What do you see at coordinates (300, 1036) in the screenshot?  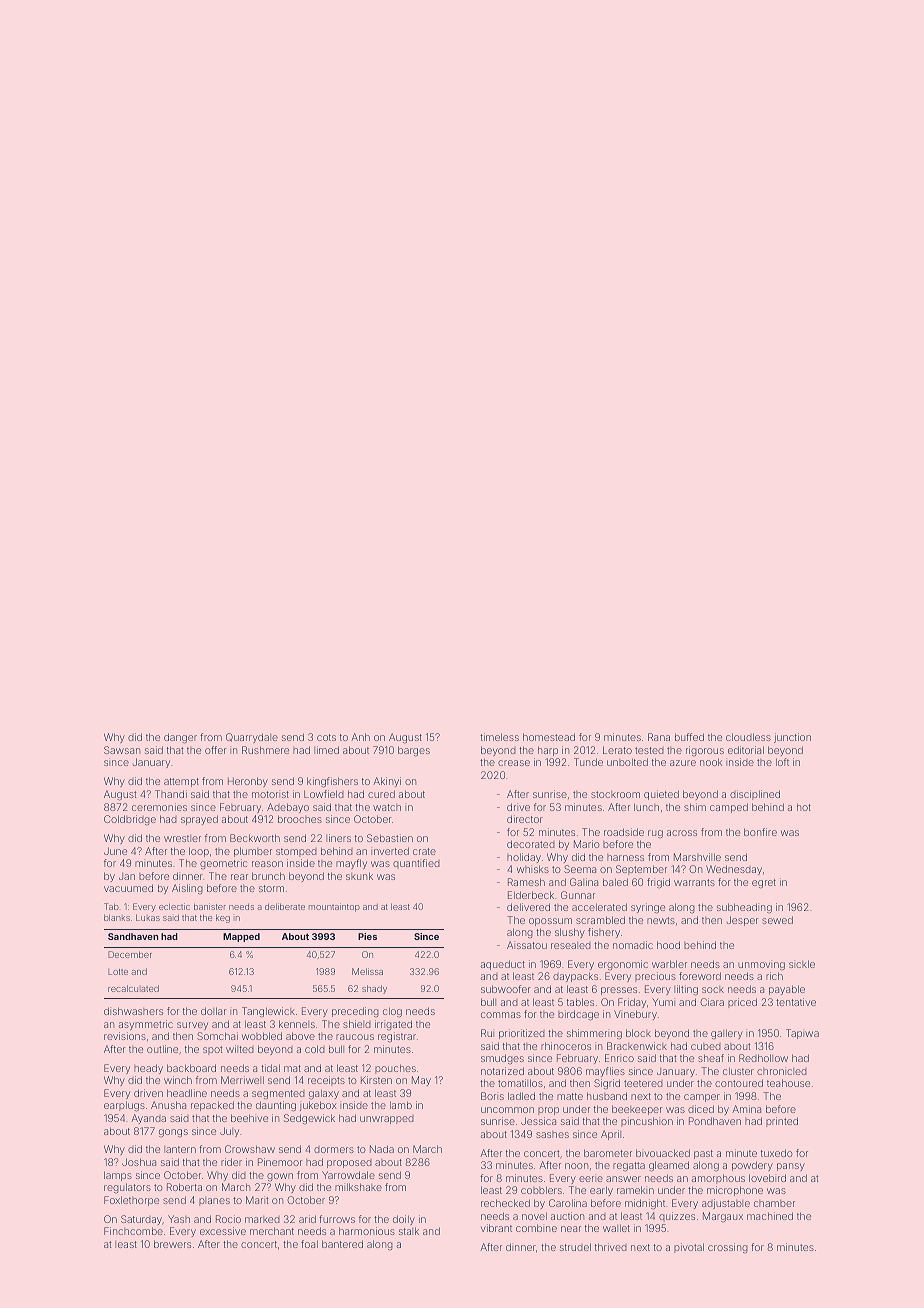 I see `above` at bounding box center [300, 1036].
